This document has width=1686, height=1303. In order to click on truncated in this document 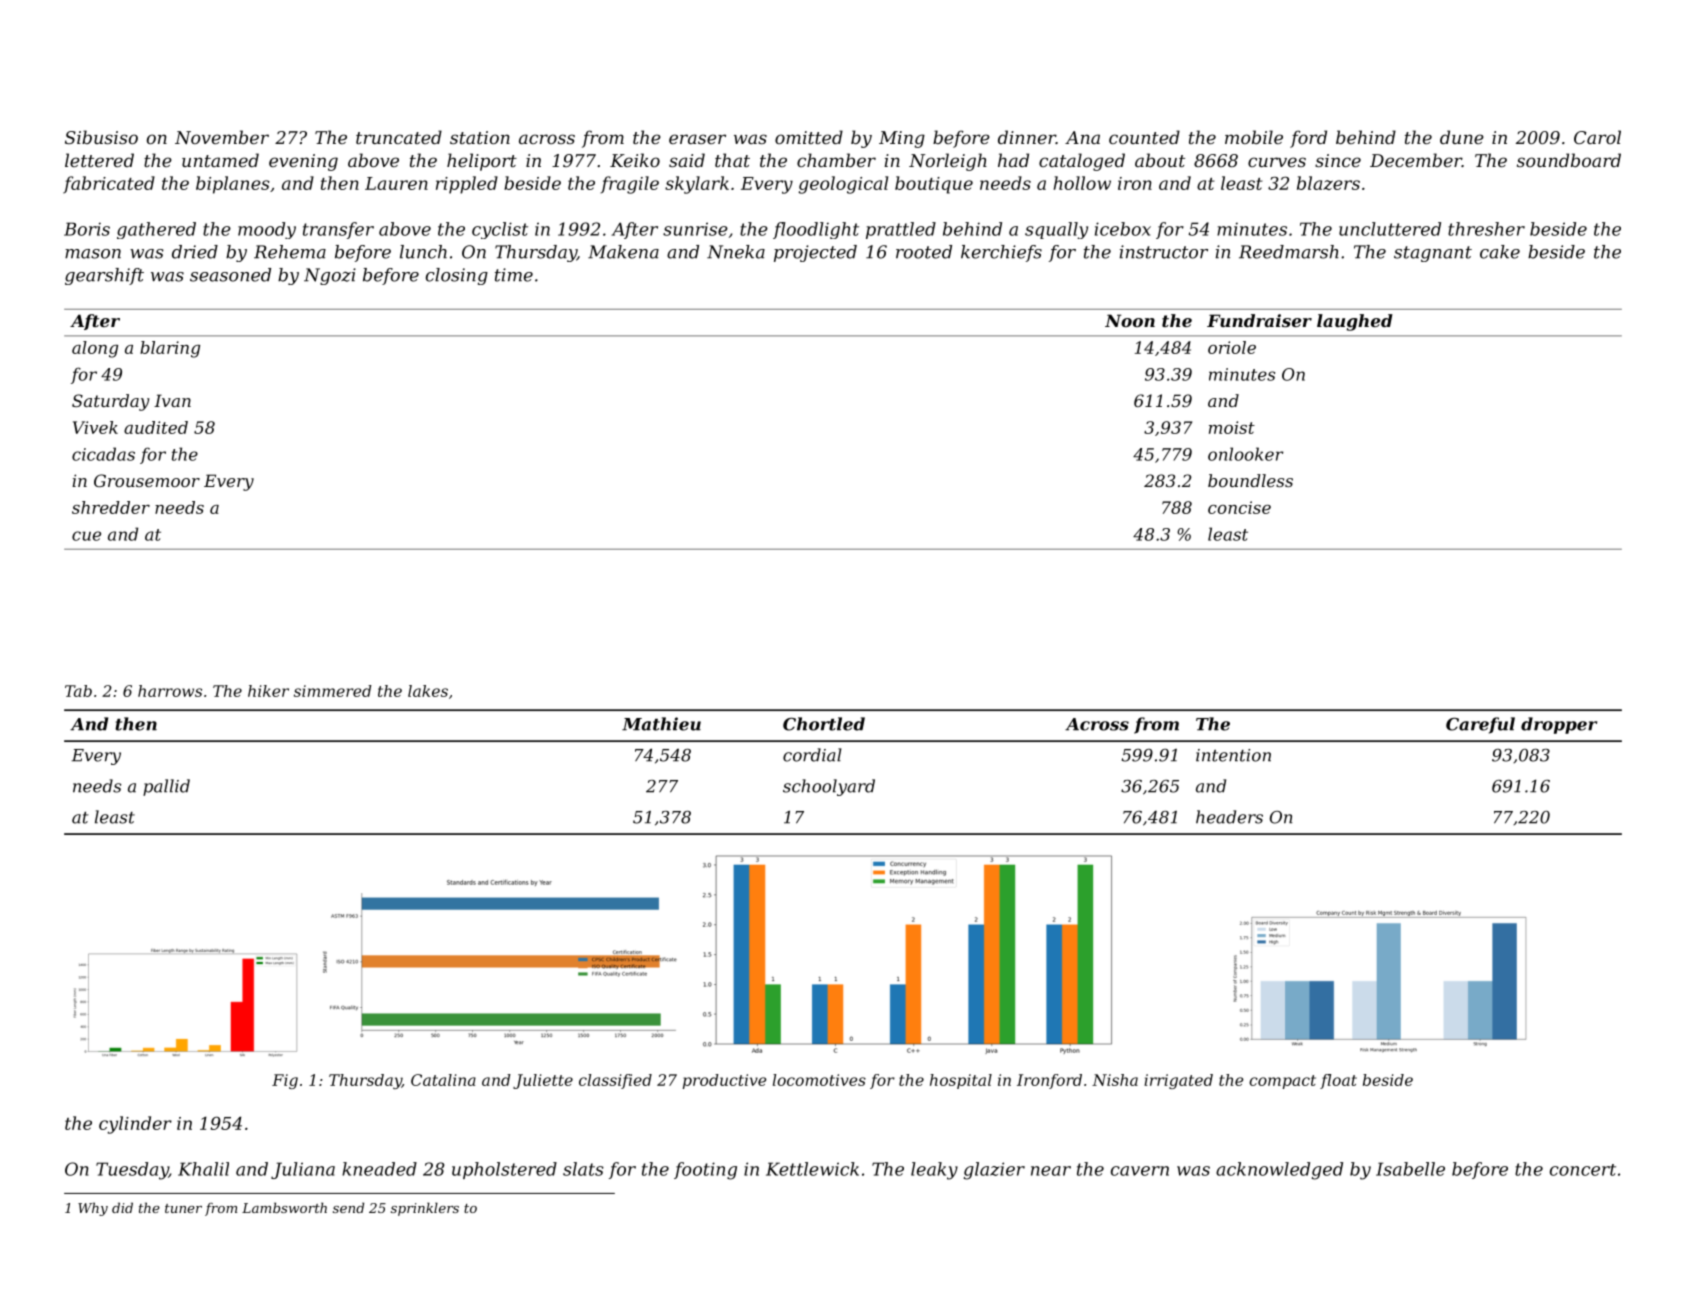, I will do `click(399, 137)`.
